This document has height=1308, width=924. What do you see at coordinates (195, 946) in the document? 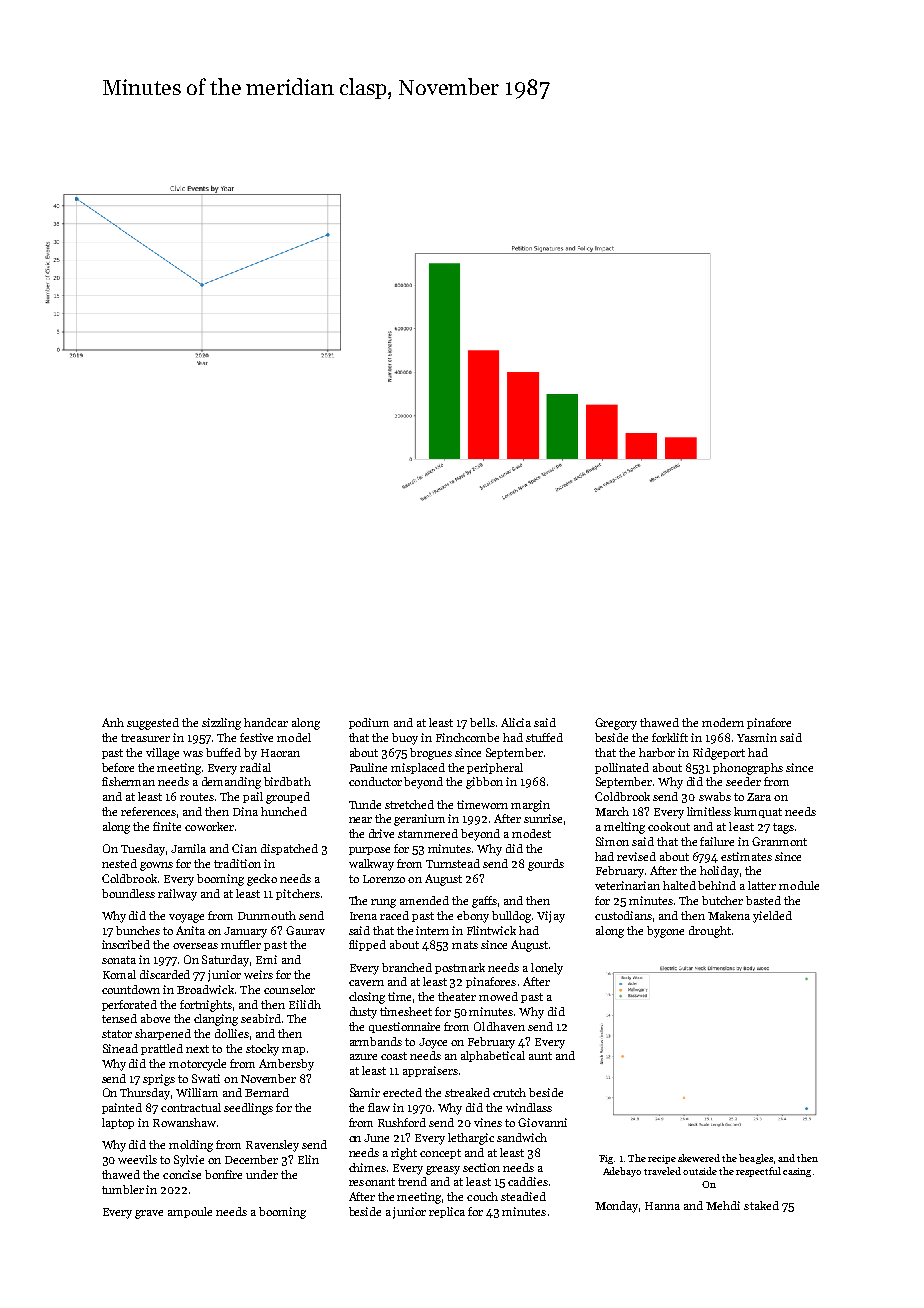
I see `overseas` at bounding box center [195, 946].
